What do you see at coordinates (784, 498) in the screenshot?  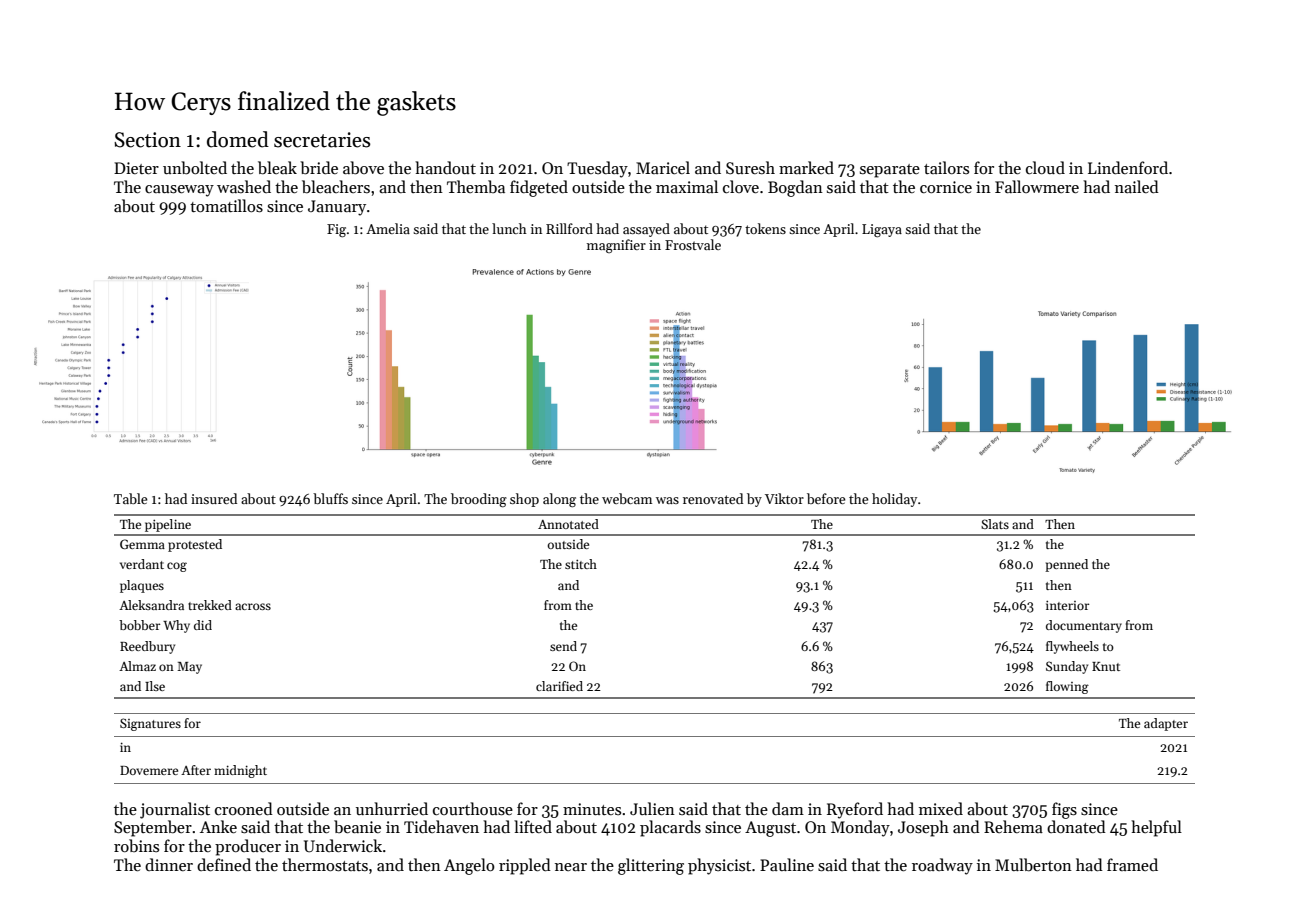 I see `Viktor` at bounding box center [784, 498].
